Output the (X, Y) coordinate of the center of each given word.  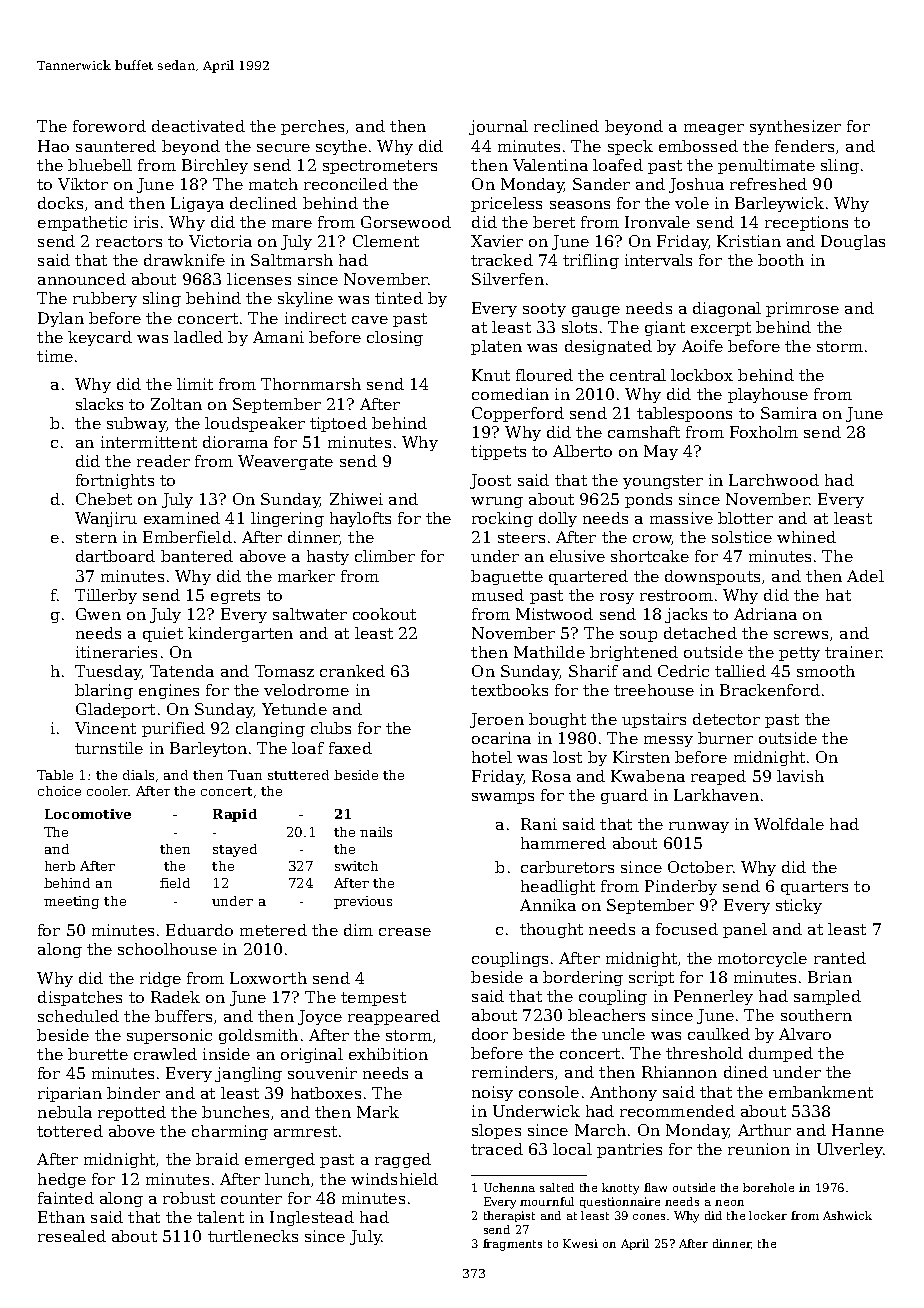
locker (768, 1215)
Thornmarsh (311, 384)
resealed (72, 1236)
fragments (512, 1245)
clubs (331, 728)
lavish (800, 776)
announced (82, 279)
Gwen (98, 614)
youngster (663, 482)
